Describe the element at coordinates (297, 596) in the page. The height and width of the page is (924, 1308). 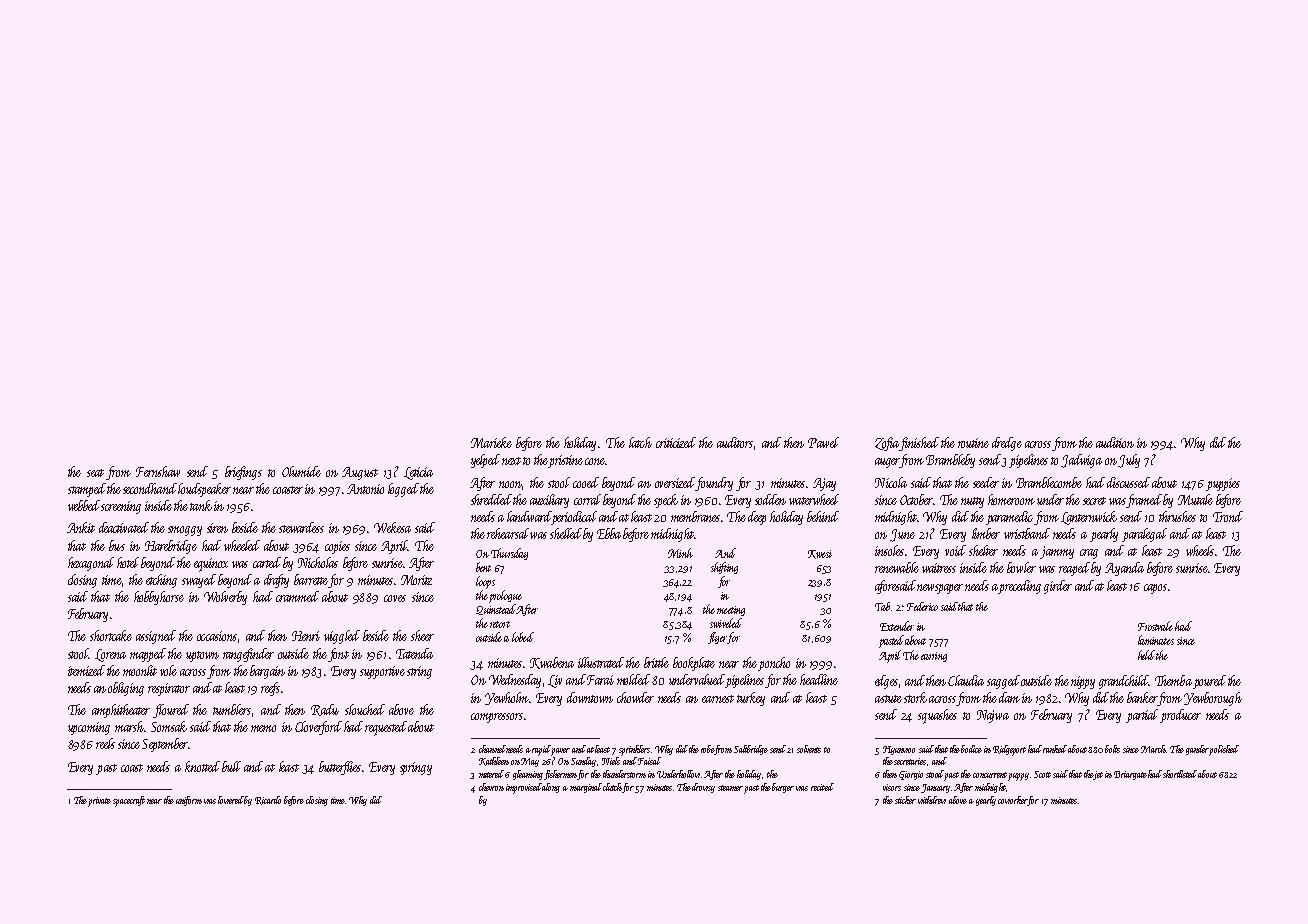
I see `crammed` at that location.
